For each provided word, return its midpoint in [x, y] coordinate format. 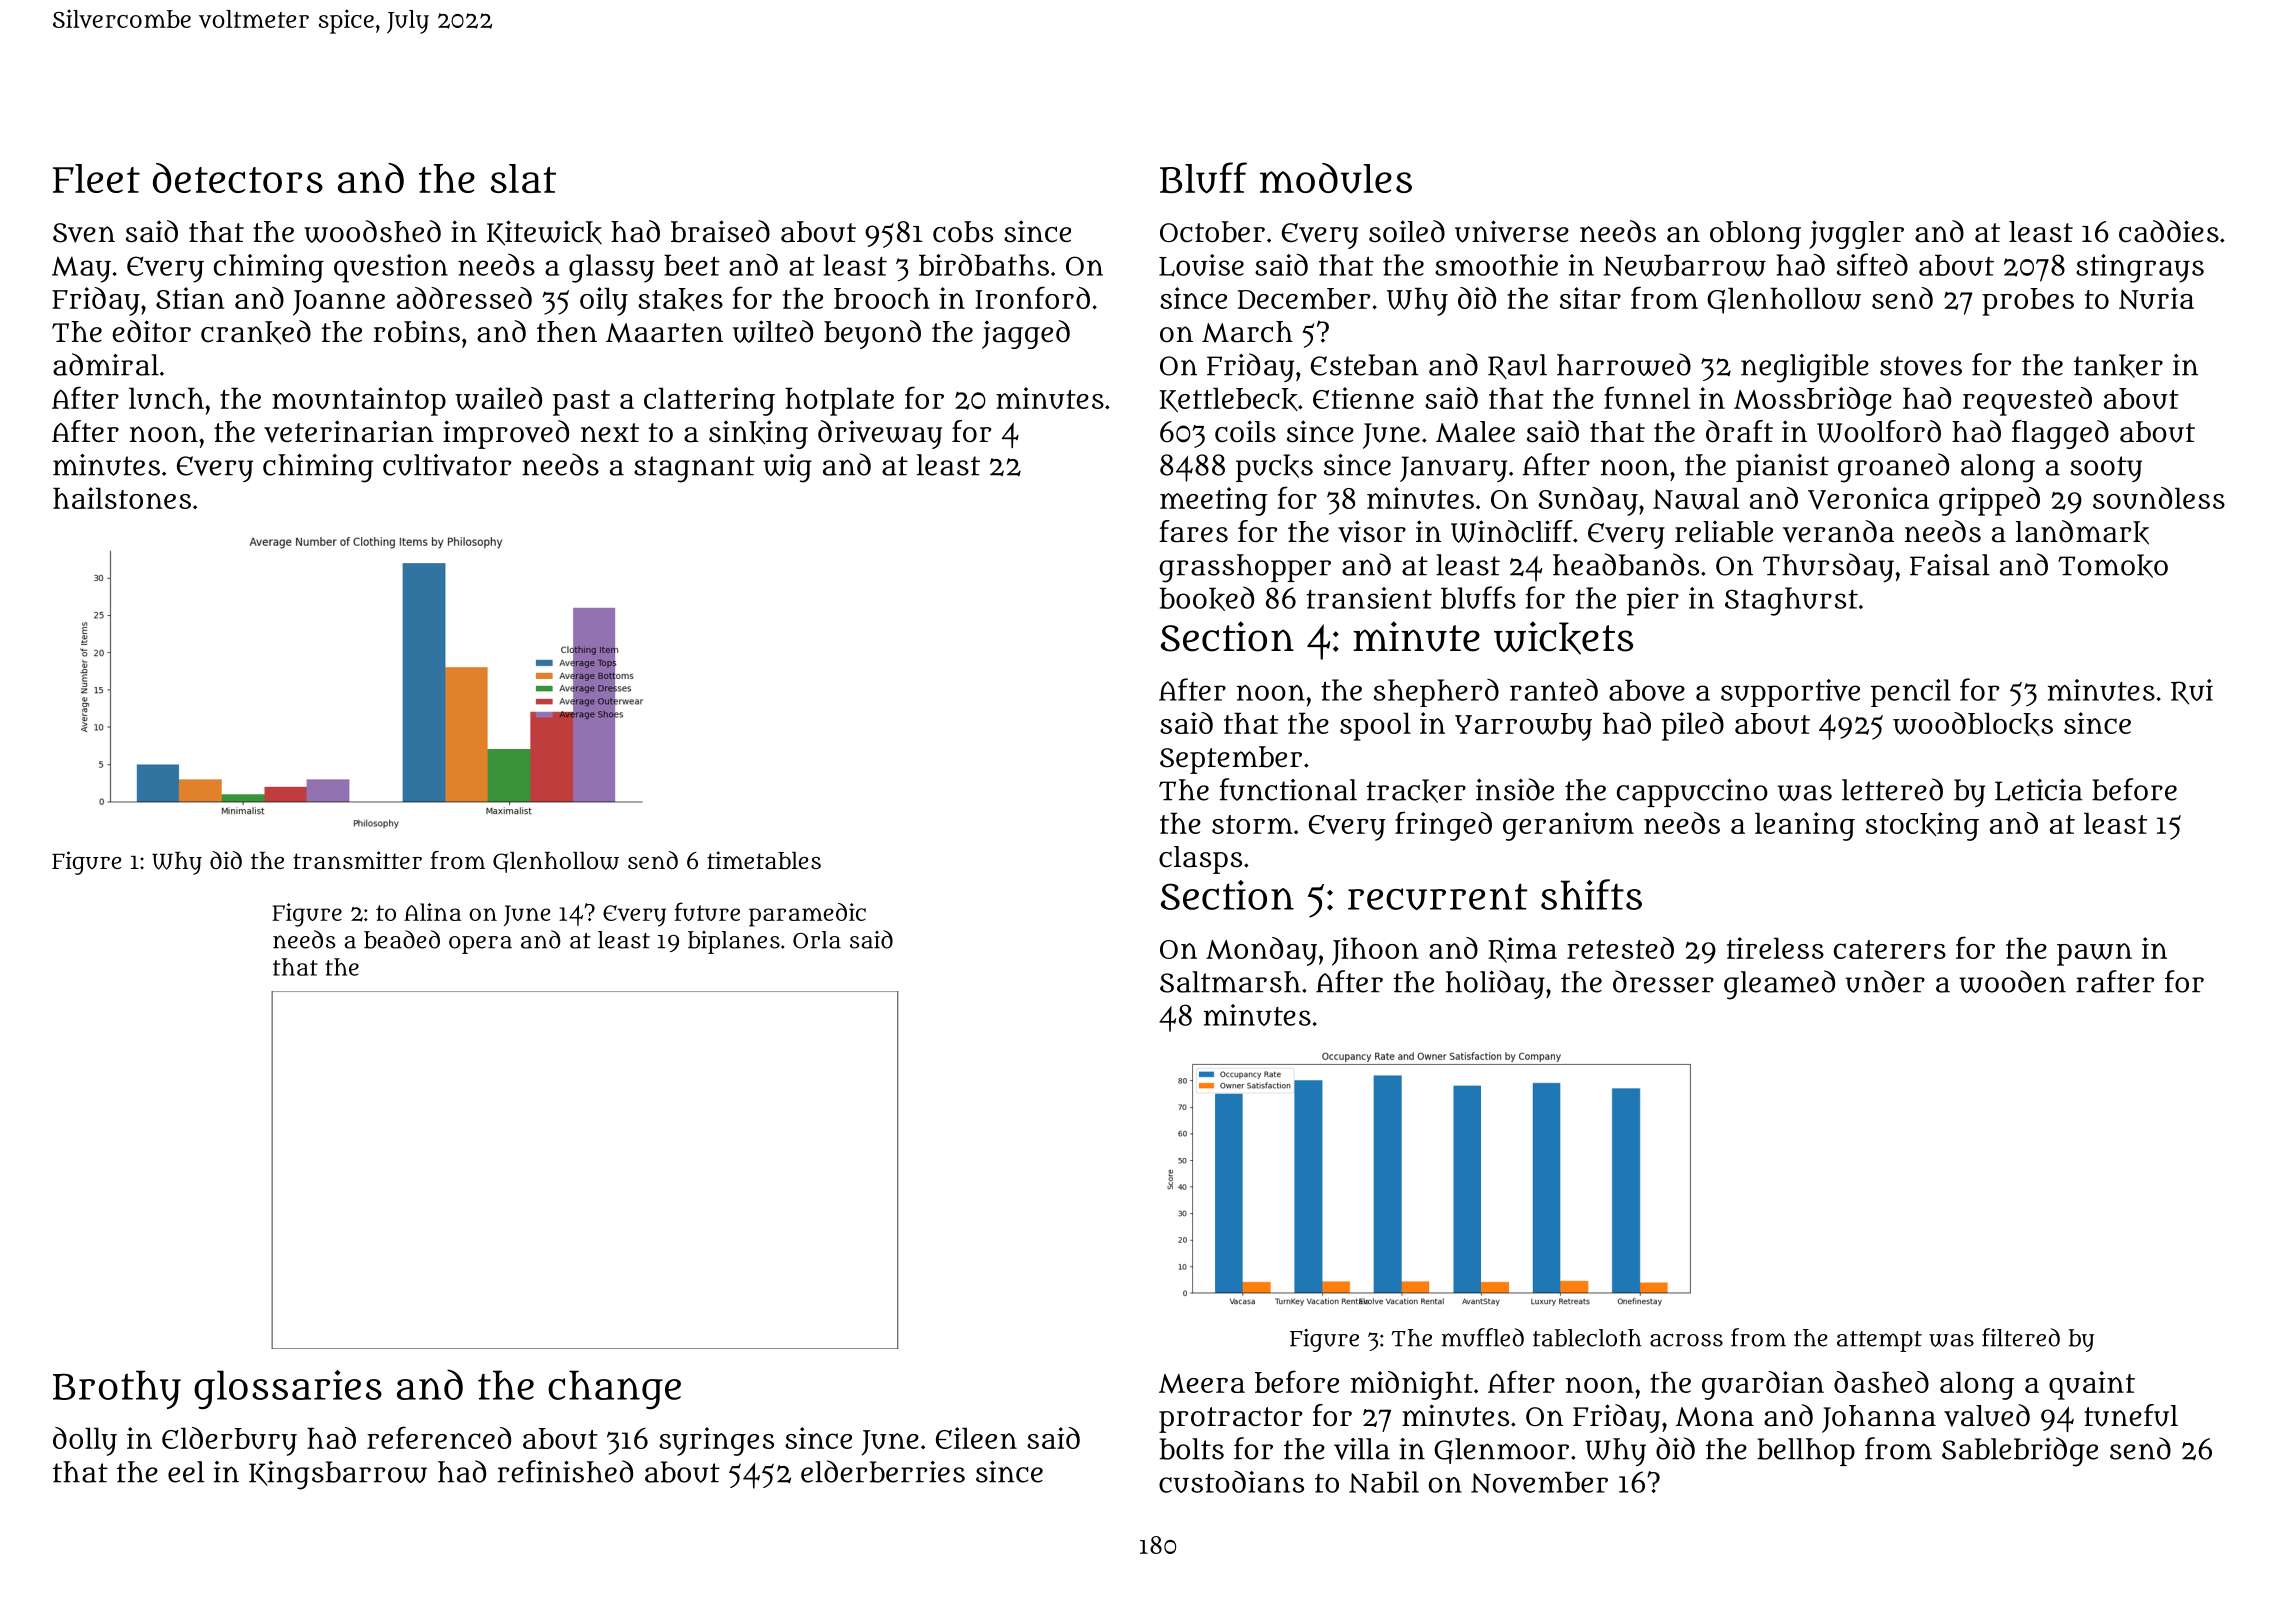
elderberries [883, 1471]
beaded [402, 939]
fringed [1443, 826]
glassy [612, 268]
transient [1369, 598]
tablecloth [1587, 1338]
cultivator [447, 465]
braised [720, 231]
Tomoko [2113, 566]
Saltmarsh [1230, 982]
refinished [565, 1471]
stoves [1921, 366]
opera [480, 945]
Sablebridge [2020, 1452]
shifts [1591, 894]
